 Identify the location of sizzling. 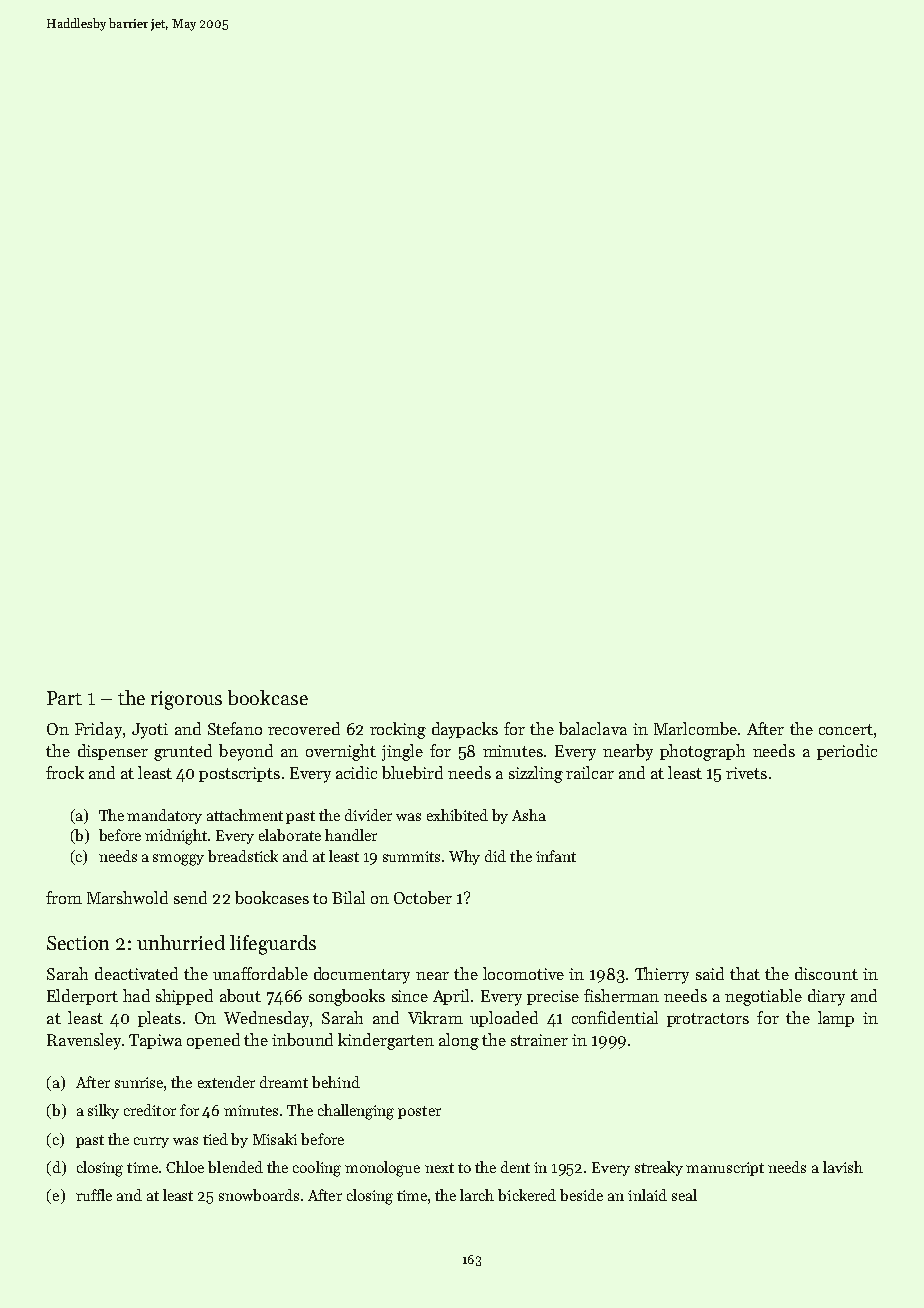
(536, 774).
